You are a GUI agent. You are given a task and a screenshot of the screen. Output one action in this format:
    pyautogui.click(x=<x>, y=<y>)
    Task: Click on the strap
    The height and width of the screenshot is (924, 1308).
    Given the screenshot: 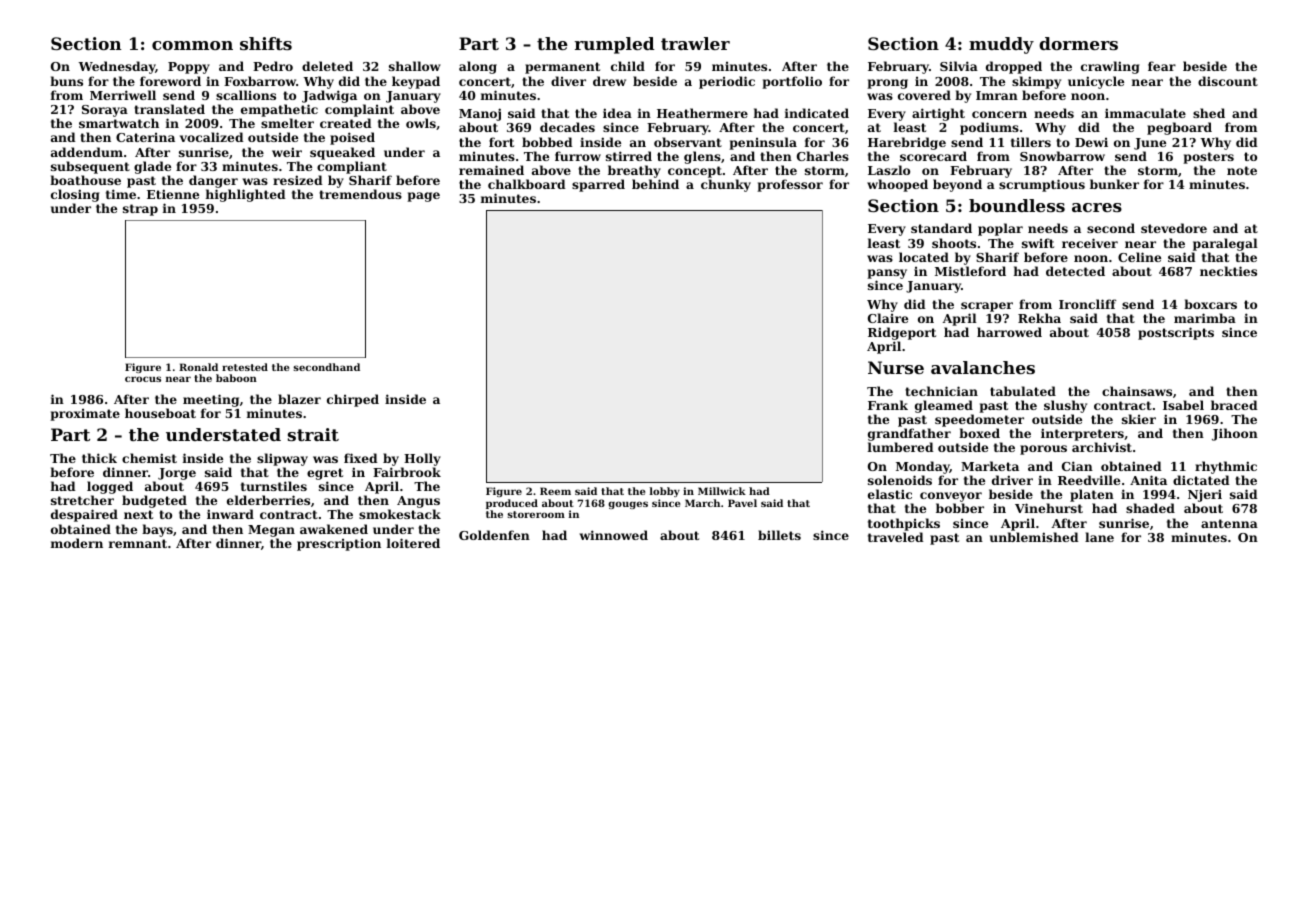 What is the action you would take?
    pyautogui.click(x=140, y=210)
